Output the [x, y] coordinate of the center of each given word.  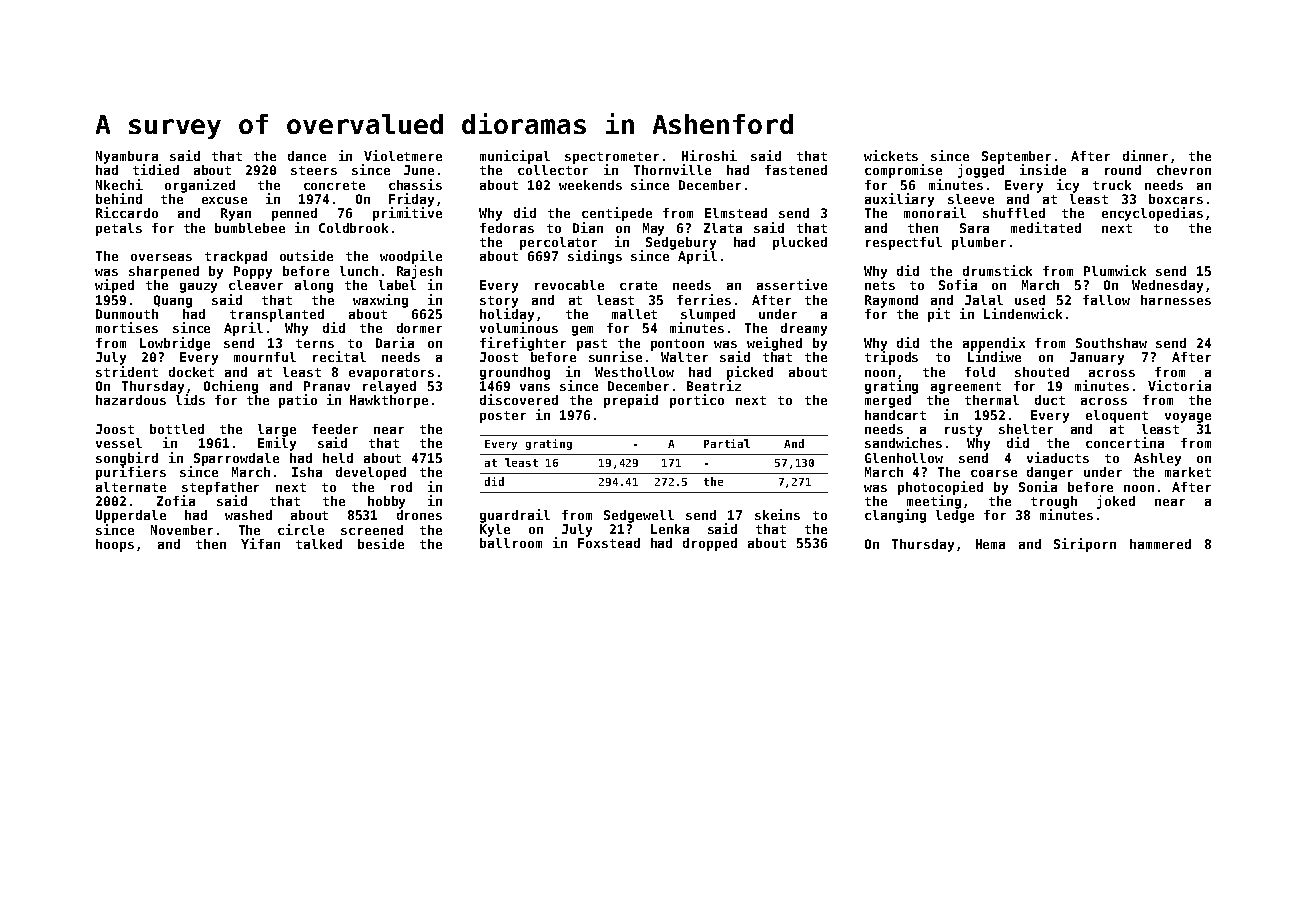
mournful [265, 357]
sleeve [971, 199]
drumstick [997, 270]
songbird [127, 459]
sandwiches [903, 442]
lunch [359, 271]
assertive [792, 284]
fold [980, 372]
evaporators [391, 374]
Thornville [672, 169]
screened [372, 530]
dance [307, 156]
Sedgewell [639, 516]
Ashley [1157, 459]
